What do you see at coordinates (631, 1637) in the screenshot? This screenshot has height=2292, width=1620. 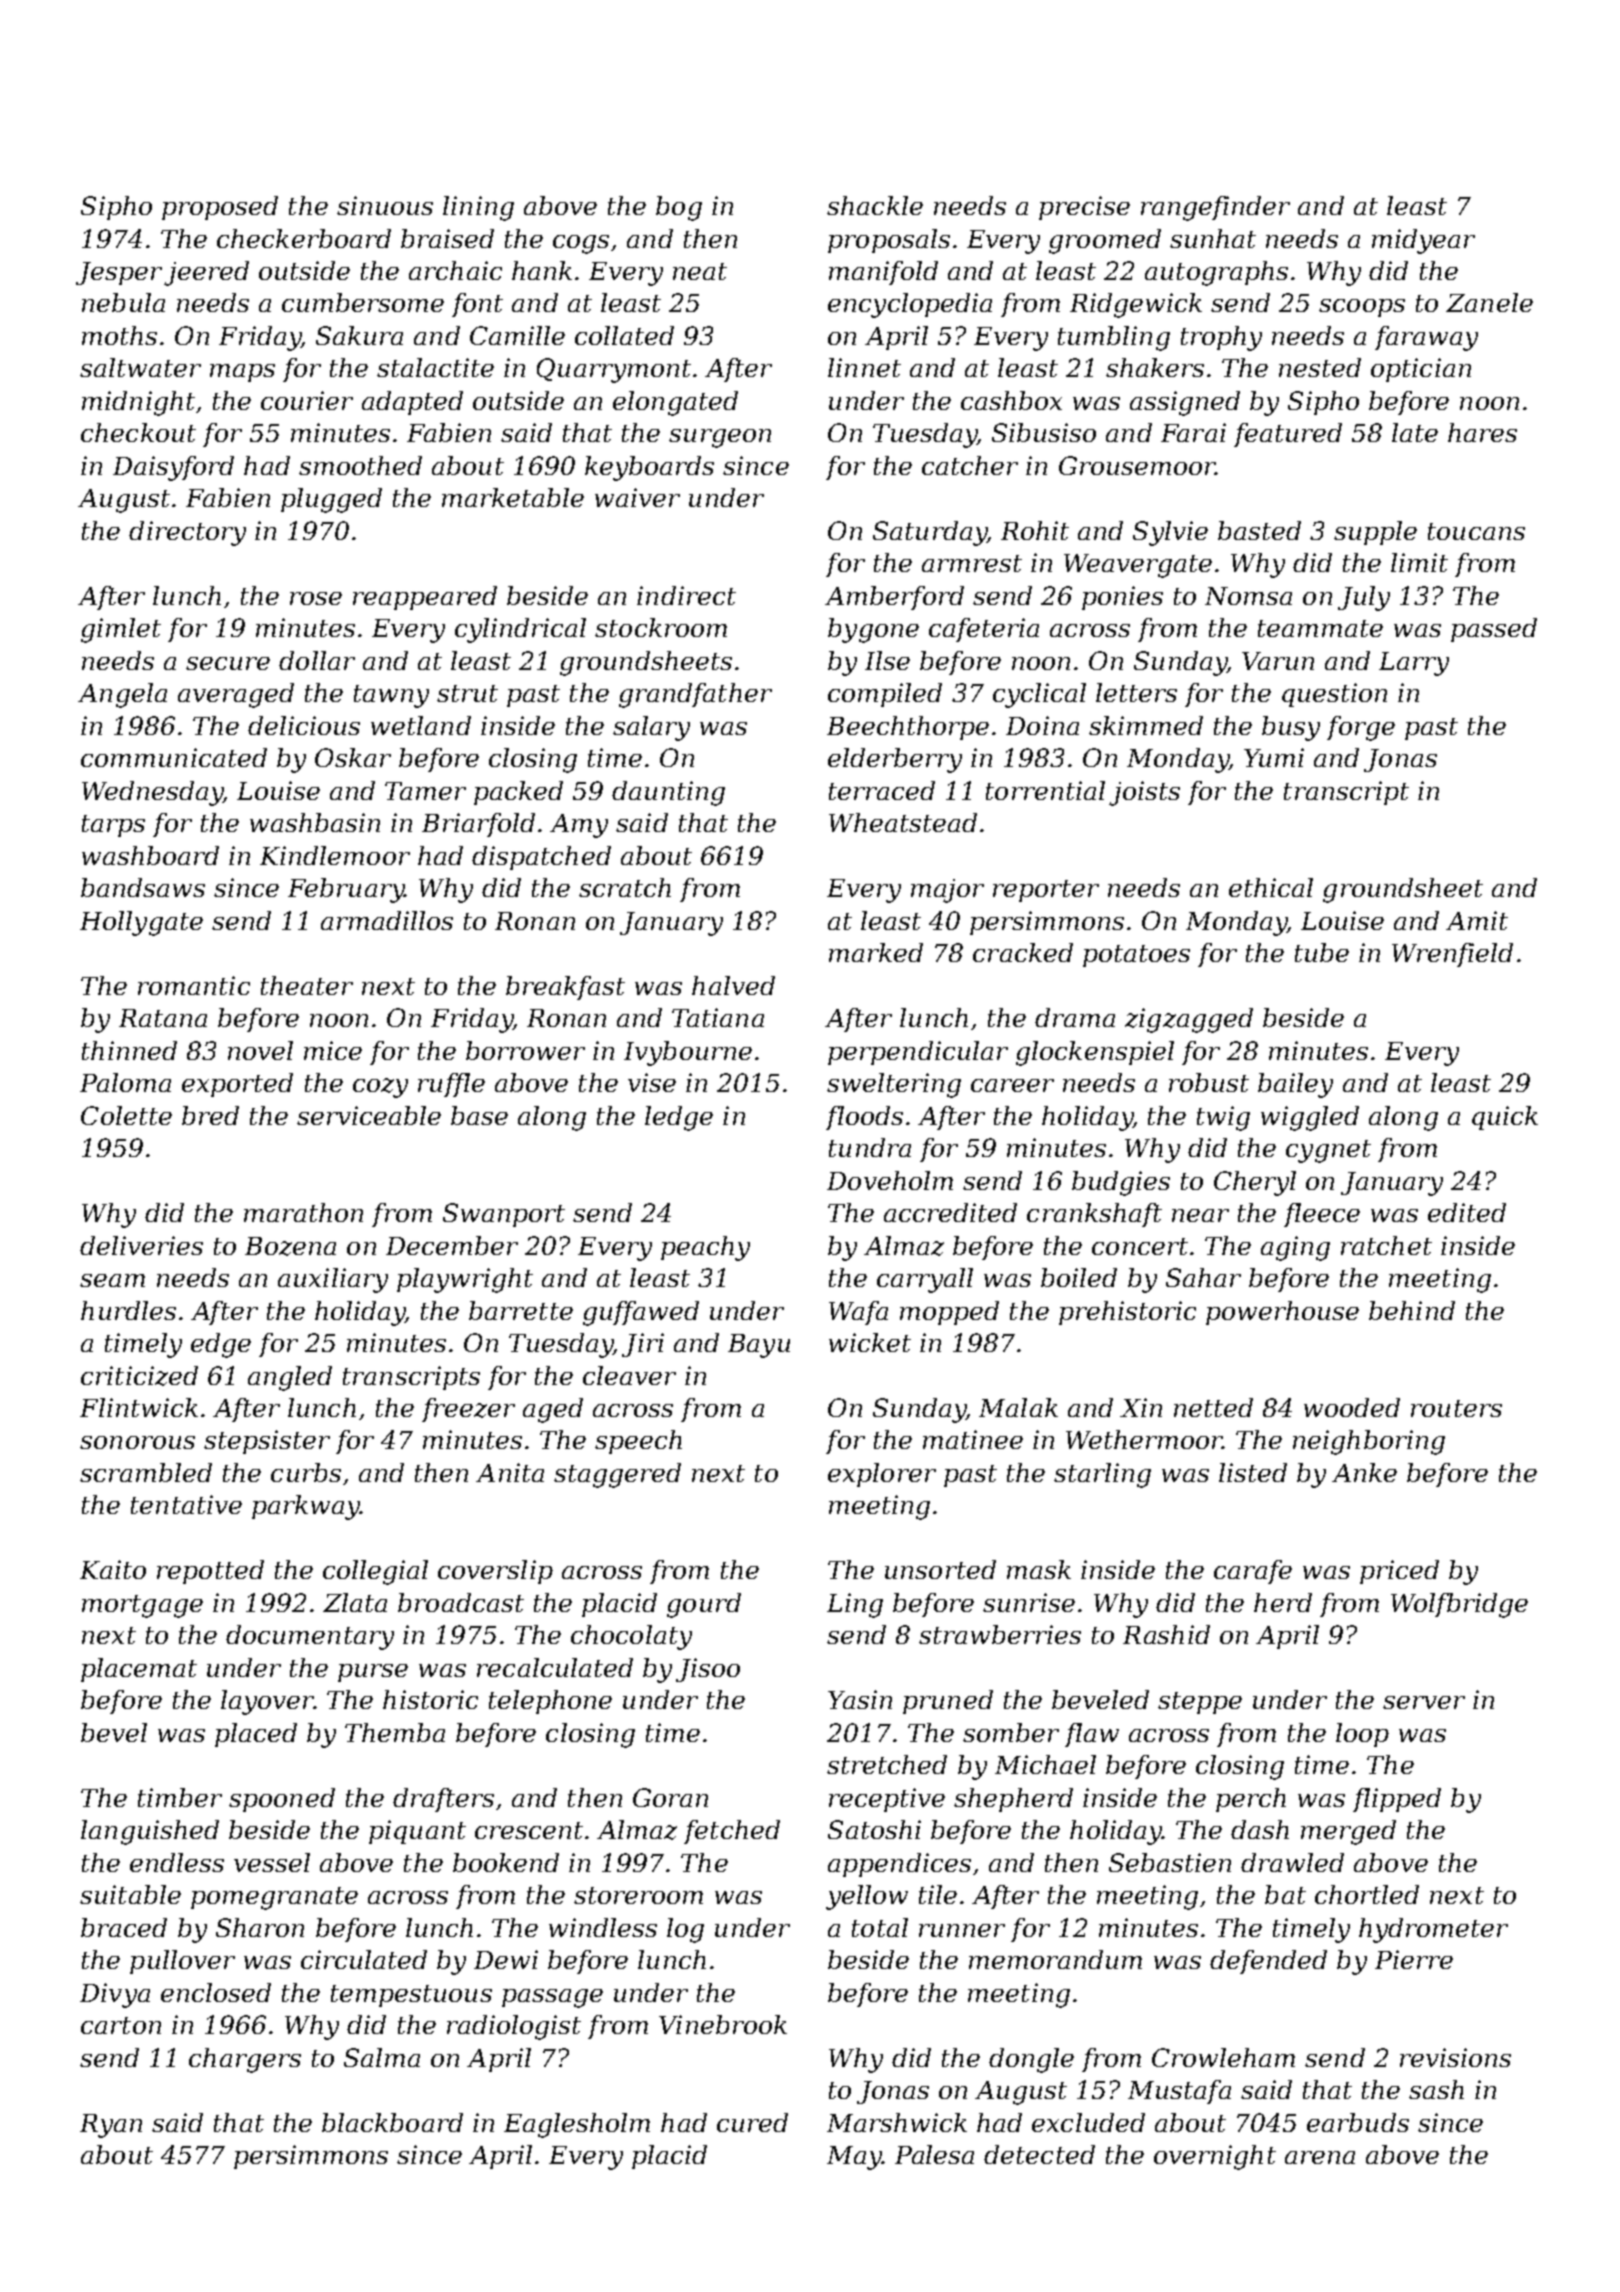 I see `chocolaty` at bounding box center [631, 1637].
